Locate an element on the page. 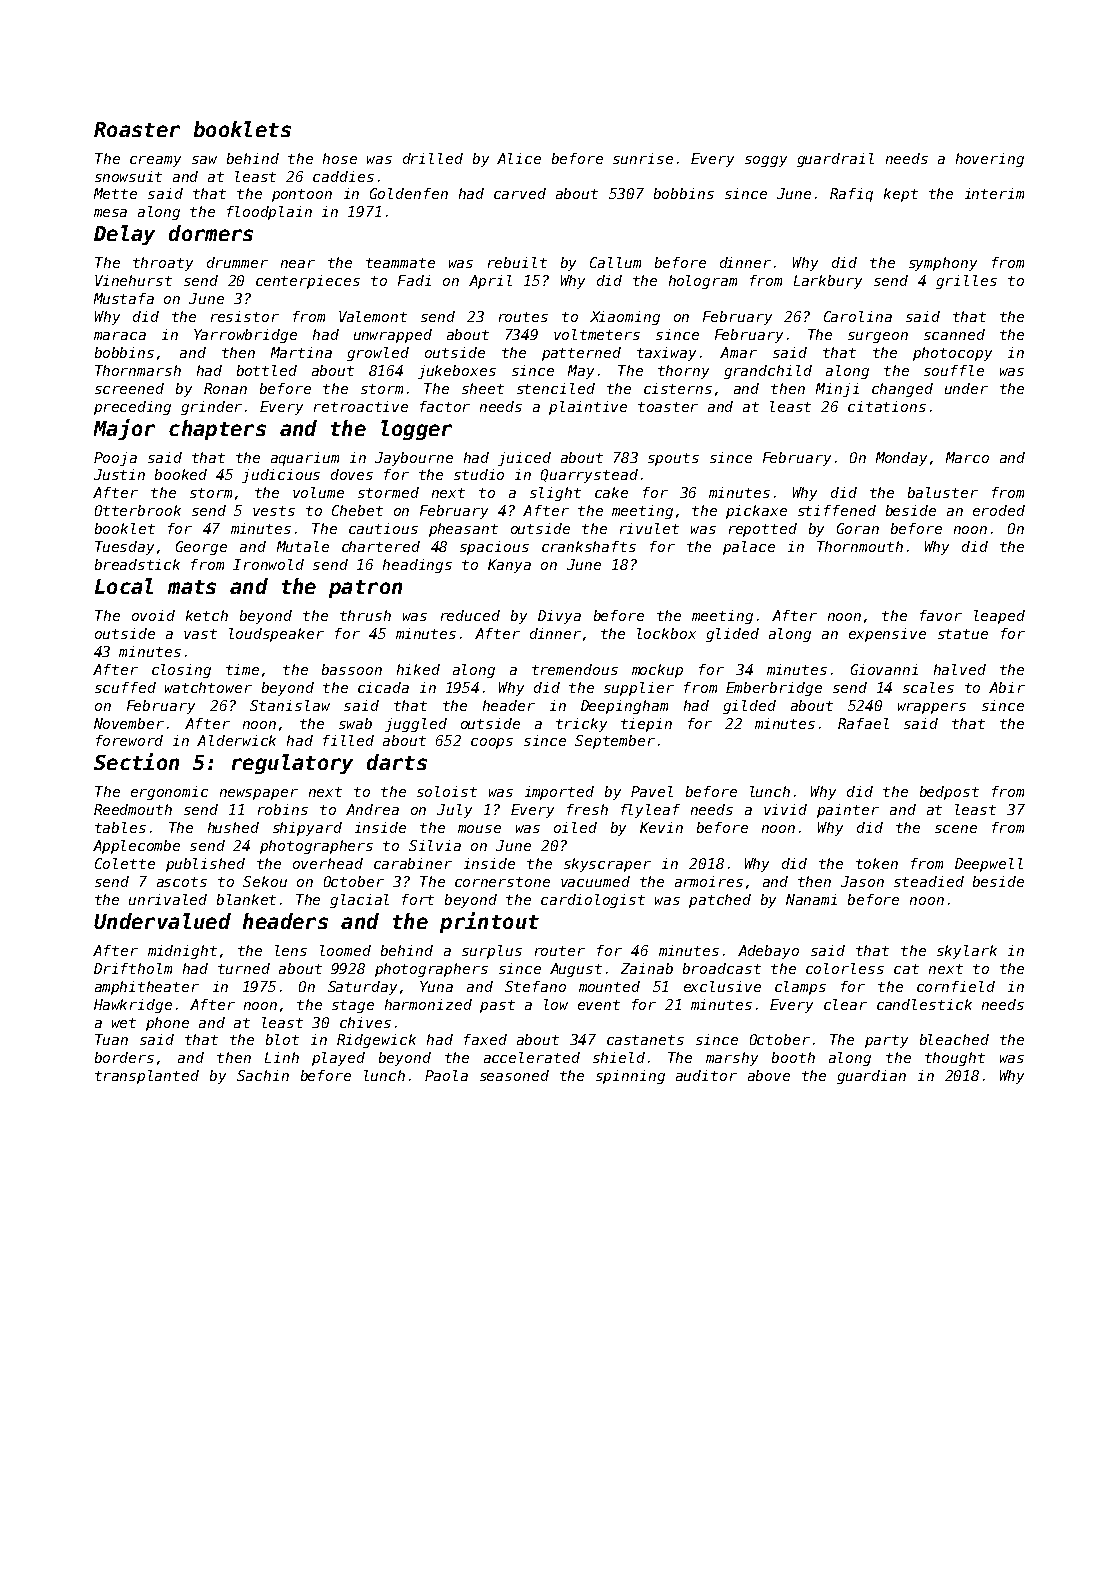 The width and height of the image is (1119, 1583). Rafael is located at coordinates (863, 723).
